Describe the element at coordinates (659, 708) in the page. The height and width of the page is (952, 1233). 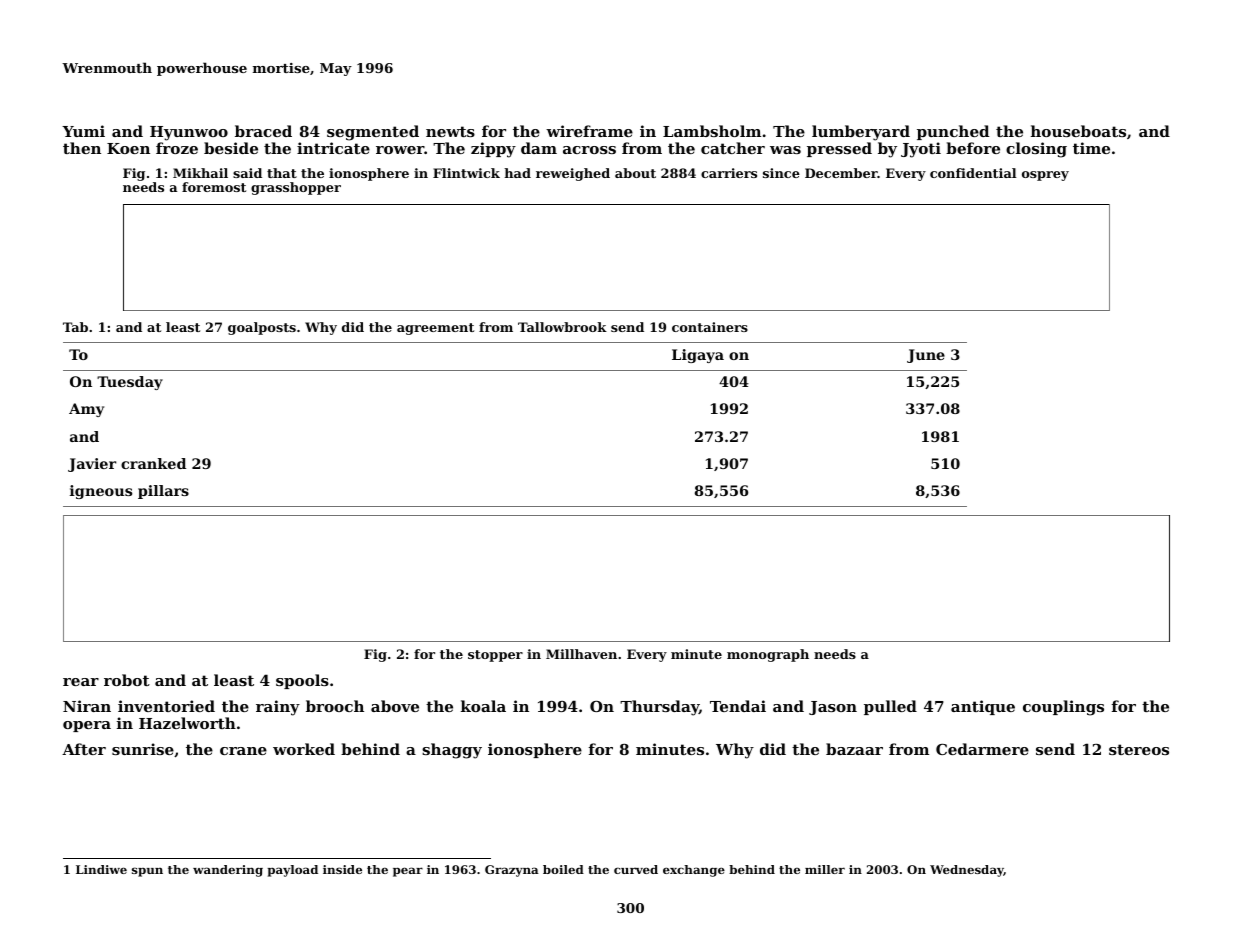
I see `Thursday` at that location.
